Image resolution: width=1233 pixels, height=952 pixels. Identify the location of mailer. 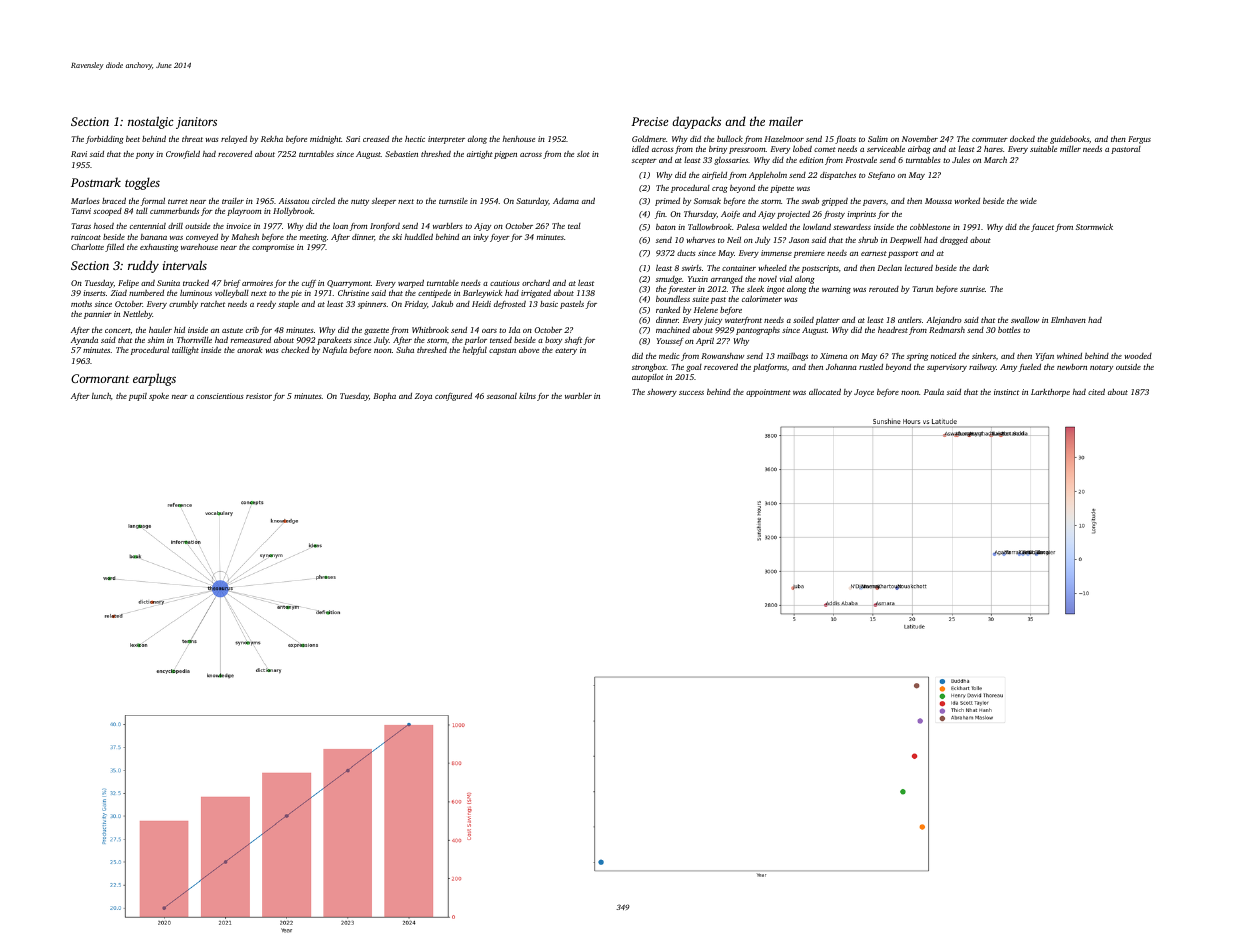
(786, 121).
